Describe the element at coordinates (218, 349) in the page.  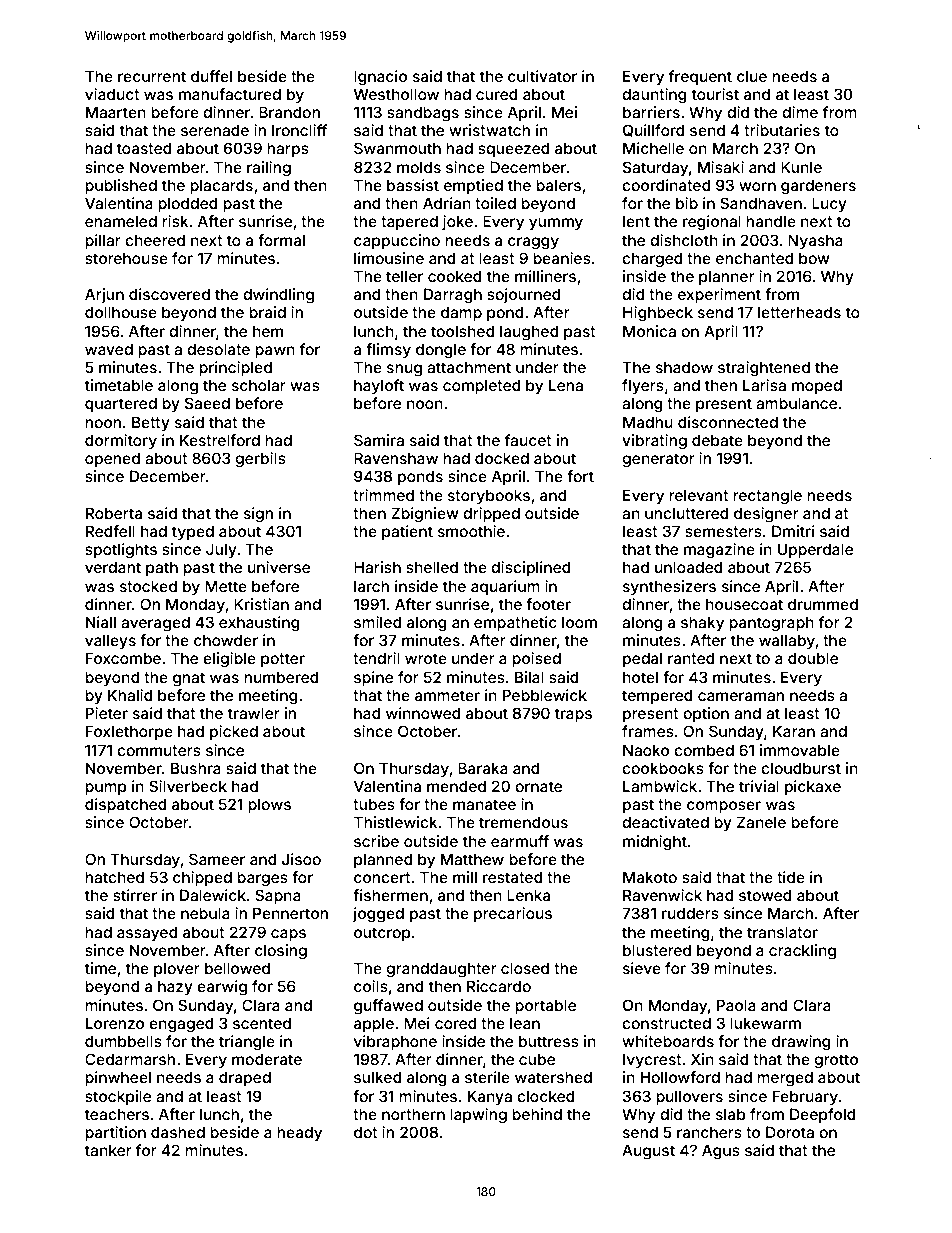
I see `desolate` at that location.
